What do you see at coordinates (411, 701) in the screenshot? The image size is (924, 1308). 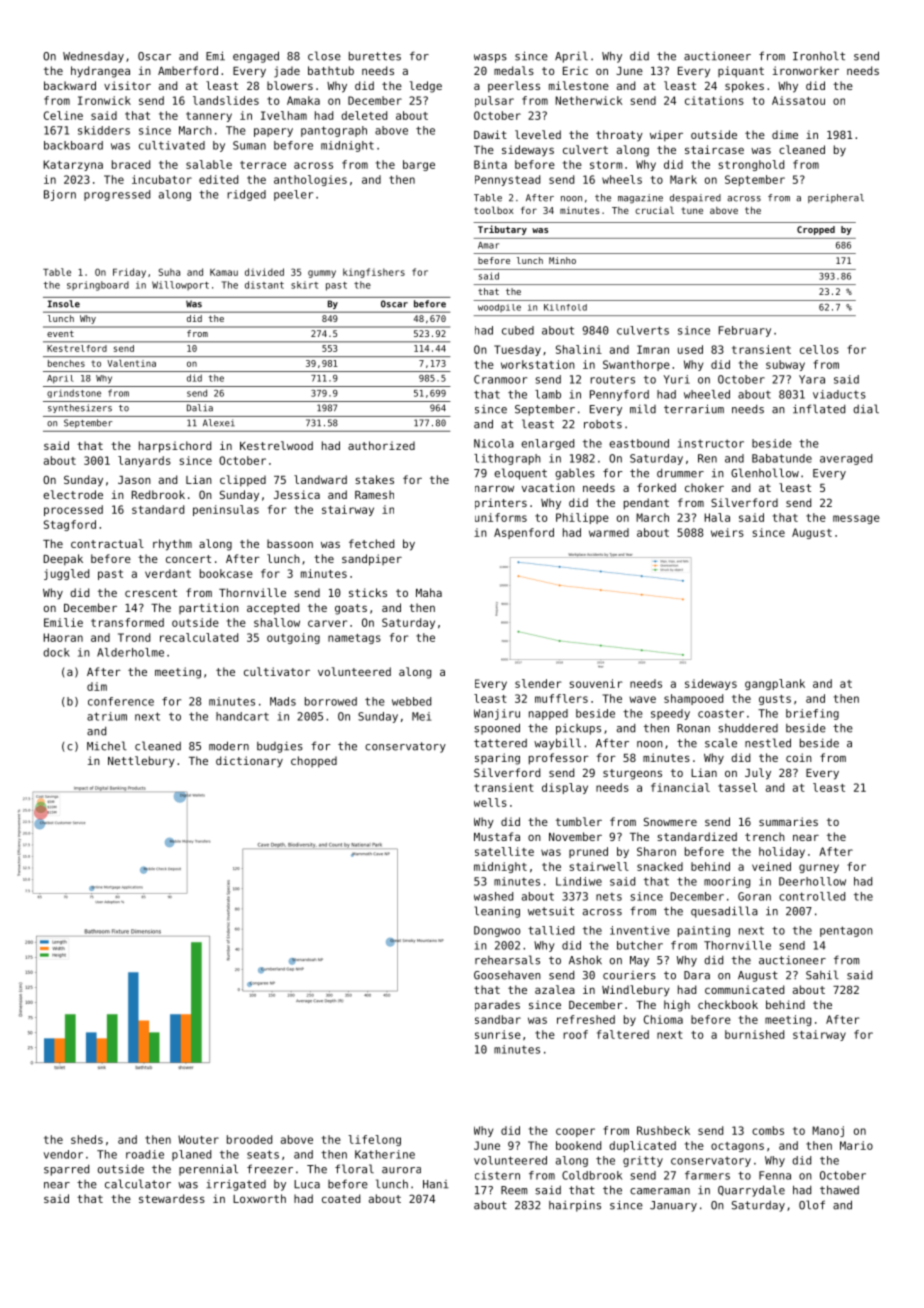 I see `webbed` at bounding box center [411, 701].
